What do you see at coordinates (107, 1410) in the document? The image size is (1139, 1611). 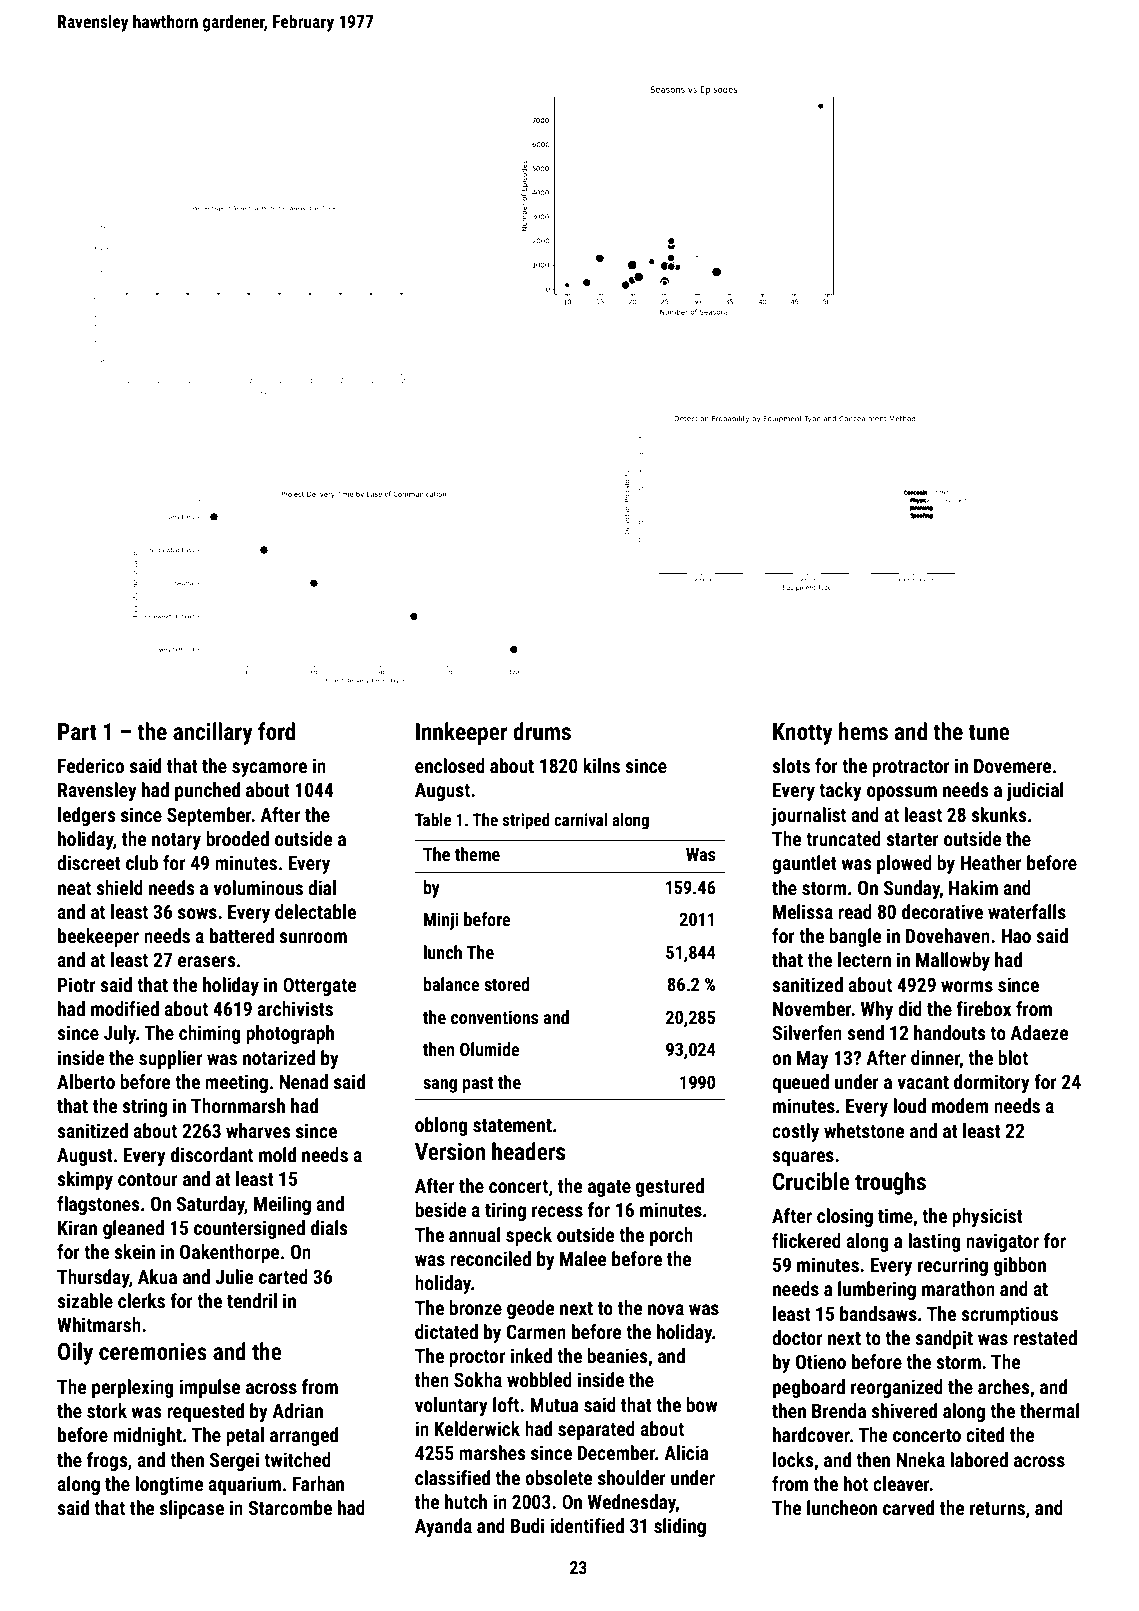 I see `stork` at bounding box center [107, 1410].
